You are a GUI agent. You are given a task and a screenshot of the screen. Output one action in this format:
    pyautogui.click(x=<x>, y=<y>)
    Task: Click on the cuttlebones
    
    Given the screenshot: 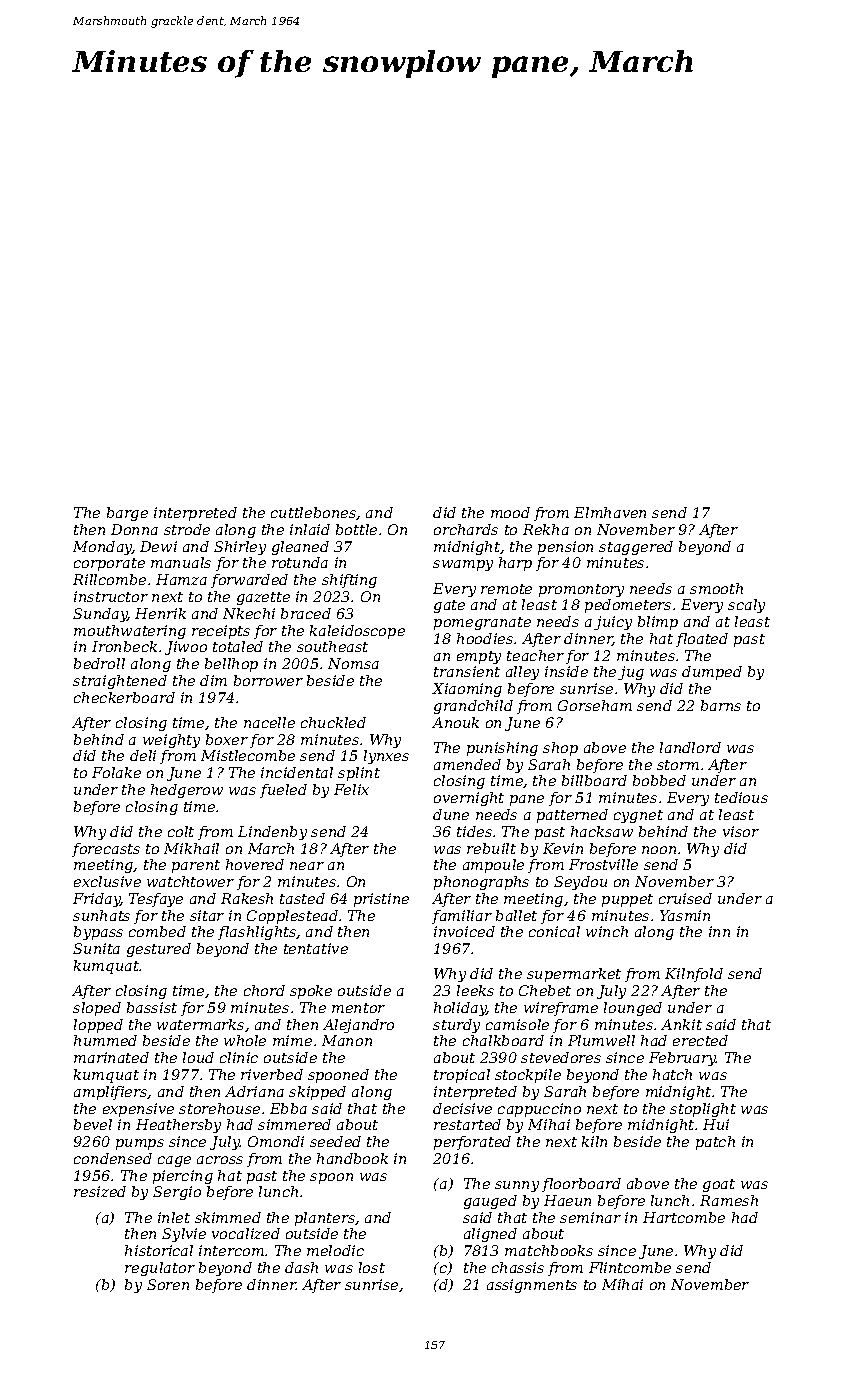 What is the action you would take?
    pyautogui.click(x=314, y=513)
